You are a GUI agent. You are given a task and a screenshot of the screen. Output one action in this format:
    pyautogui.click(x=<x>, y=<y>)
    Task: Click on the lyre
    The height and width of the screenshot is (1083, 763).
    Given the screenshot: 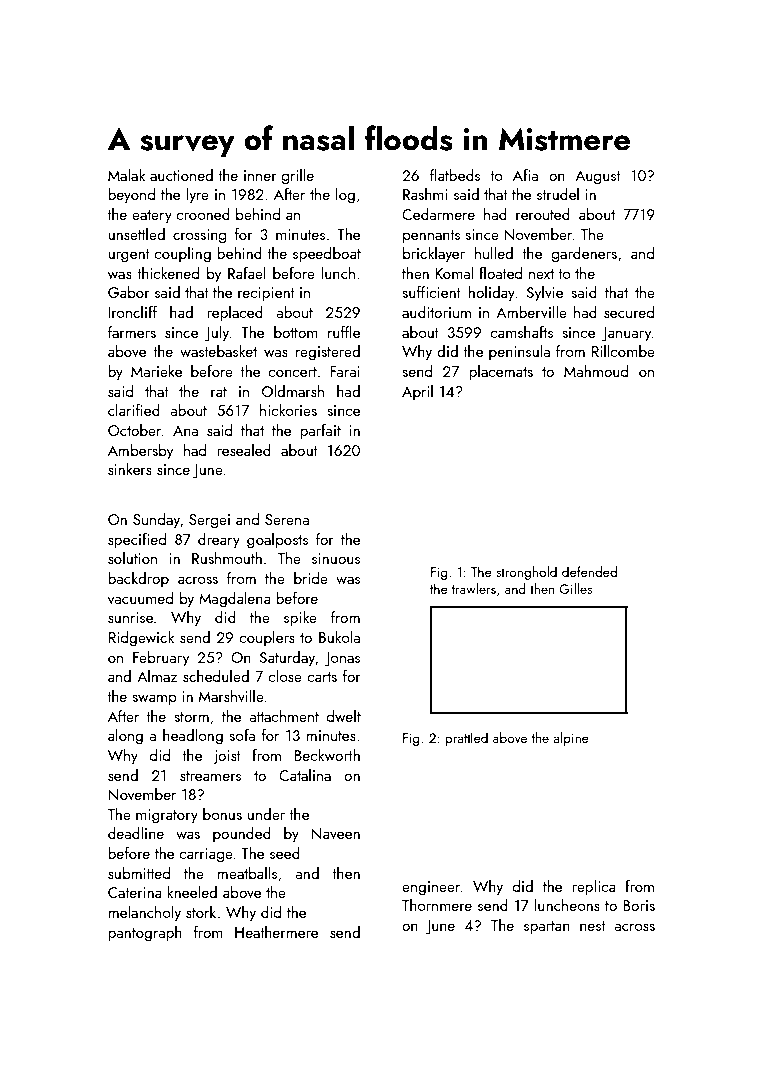 What is the action you would take?
    pyautogui.click(x=197, y=196)
